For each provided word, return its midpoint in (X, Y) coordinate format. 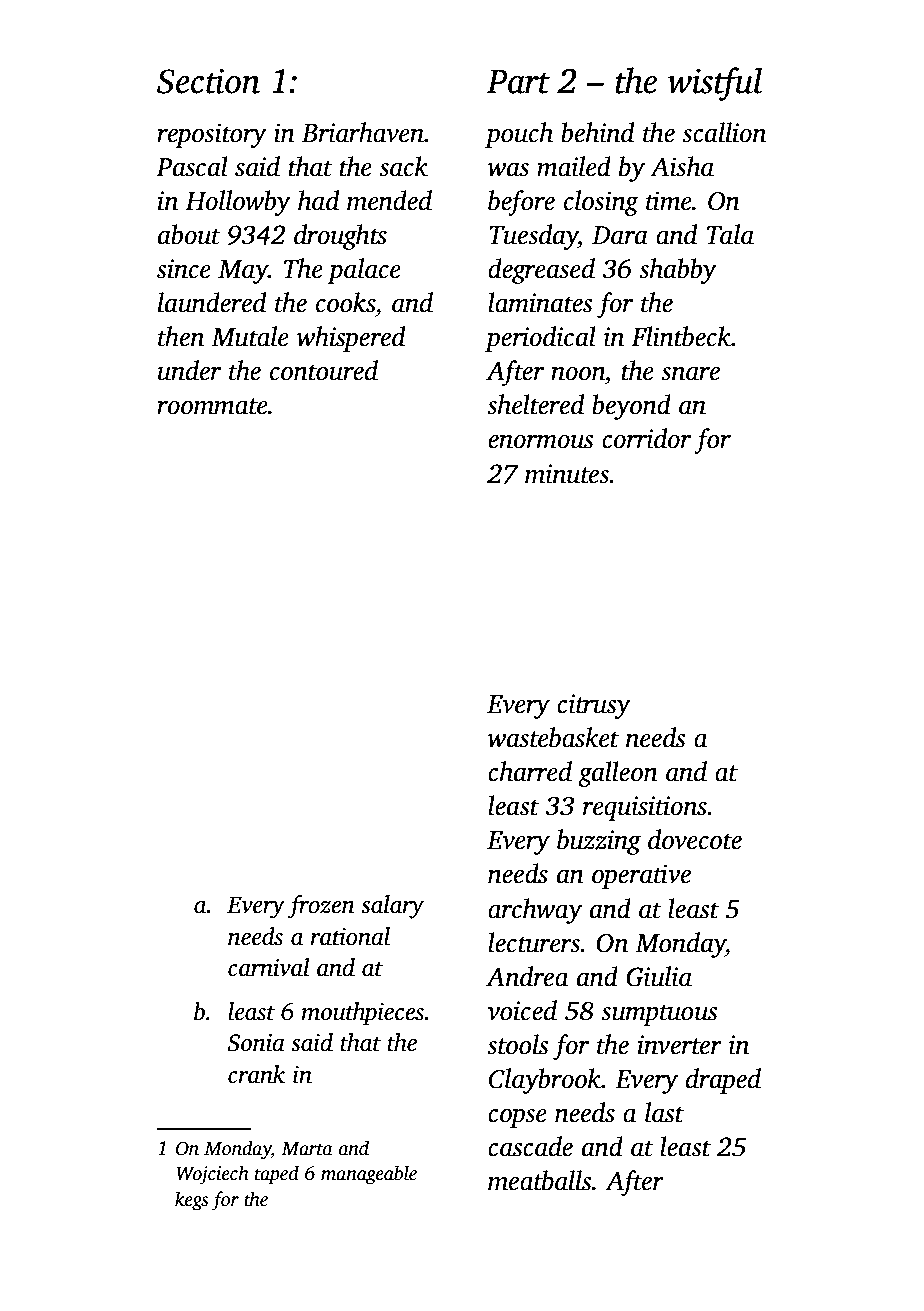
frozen (321, 907)
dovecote (695, 839)
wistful (714, 84)
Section (208, 81)
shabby (678, 271)
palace (364, 271)
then (181, 336)
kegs (191, 1201)
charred (530, 771)
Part (518, 82)
